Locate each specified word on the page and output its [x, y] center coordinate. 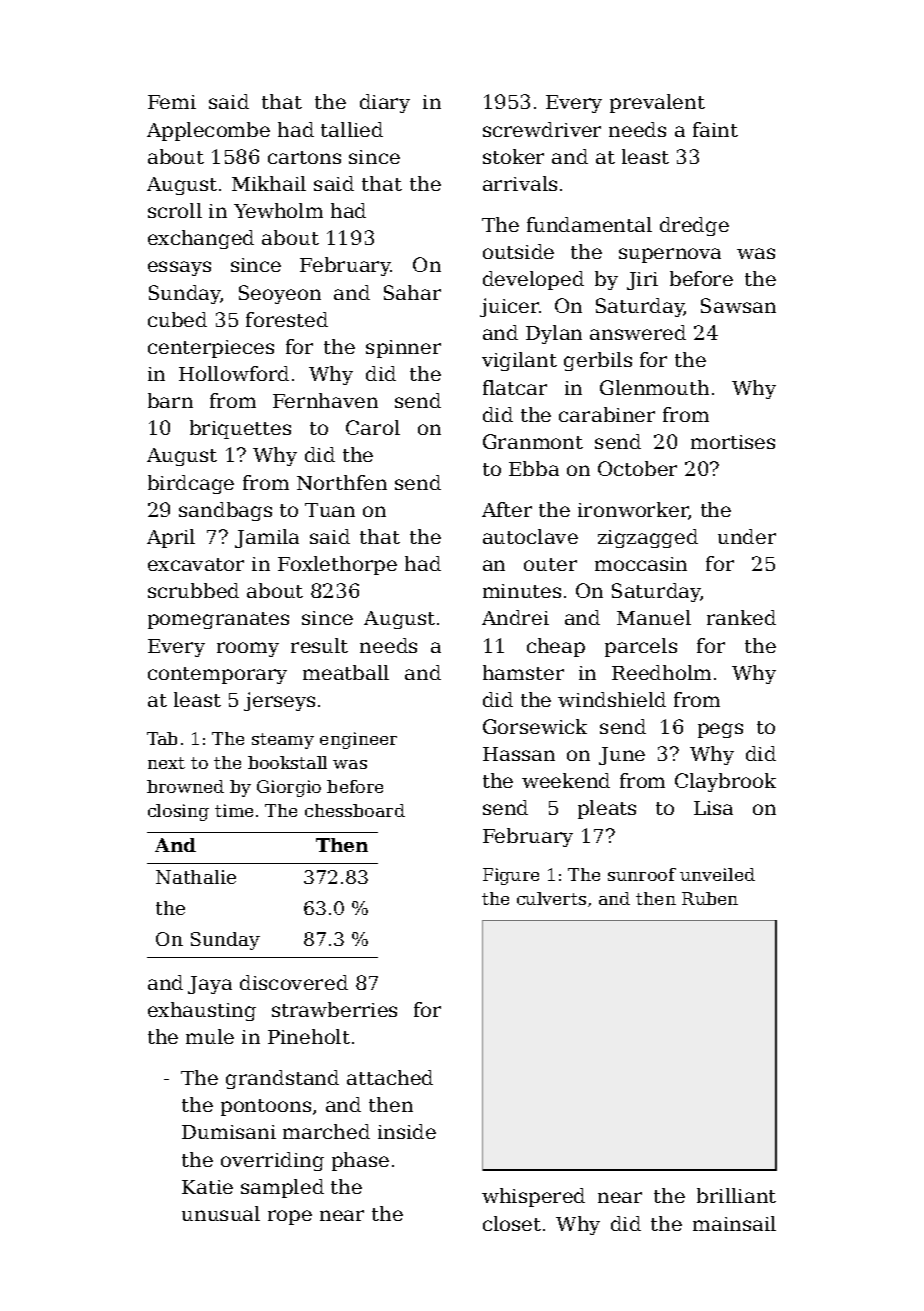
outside [518, 251]
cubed [177, 319]
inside [407, 1131]
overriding [272, 1161]
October [637, 468]
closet [512, 1223]
